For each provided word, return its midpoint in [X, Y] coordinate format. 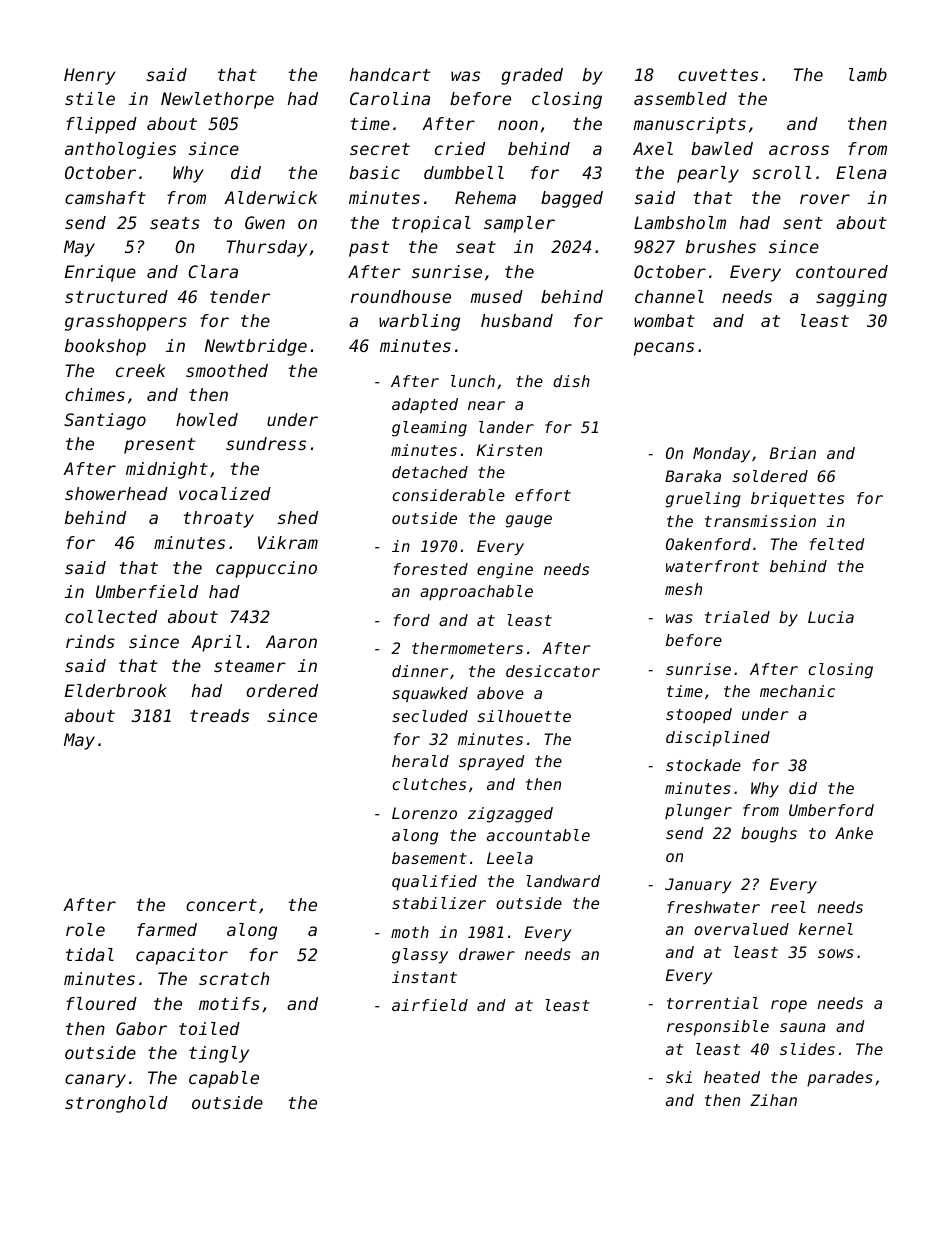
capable [224, 1079]
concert [221, 905]
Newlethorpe [217, 100]
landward [563, 881]
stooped [699, 715]
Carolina [390, 98]
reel [788, 907]
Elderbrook [116, 690]
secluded [430, 716]
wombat [664, 320]
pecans [664, 349]
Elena [861, 172]
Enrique [100, 273]
